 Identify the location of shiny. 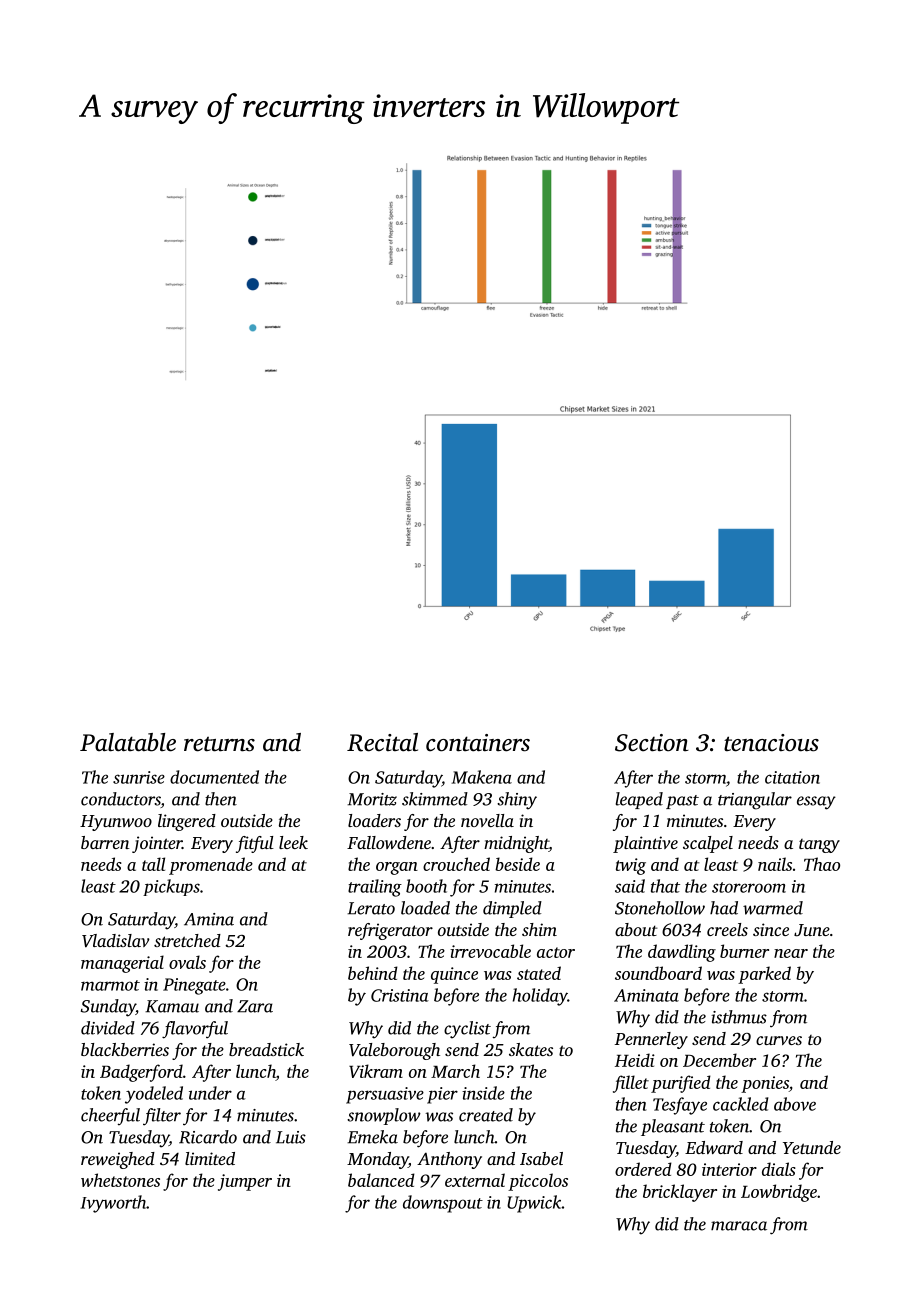
(517, 801).
